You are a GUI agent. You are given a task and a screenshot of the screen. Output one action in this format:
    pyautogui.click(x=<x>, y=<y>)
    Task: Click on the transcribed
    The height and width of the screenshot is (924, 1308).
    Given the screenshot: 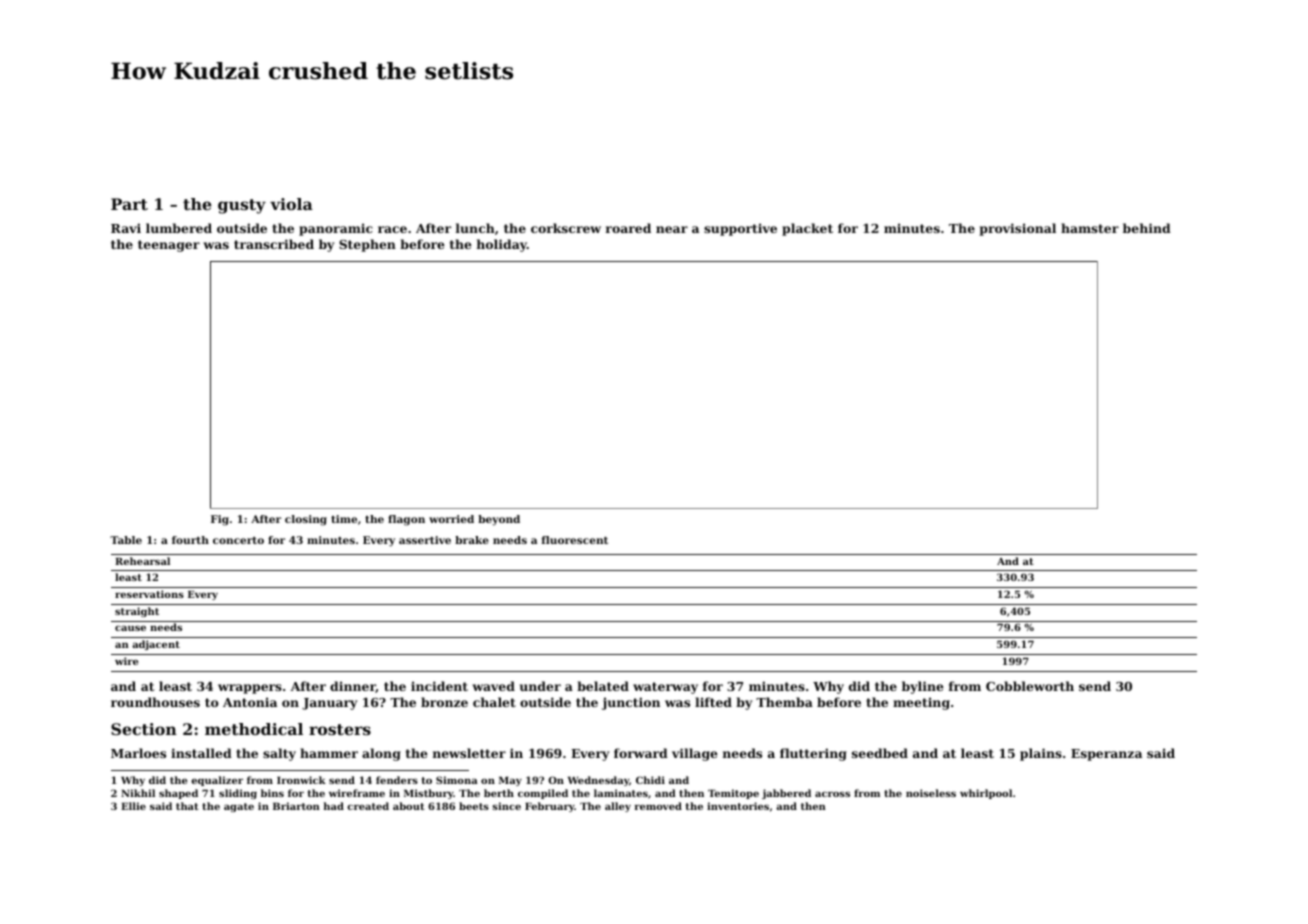 What is the action you would take?
    pyautogui.click(x=274, y=244)
